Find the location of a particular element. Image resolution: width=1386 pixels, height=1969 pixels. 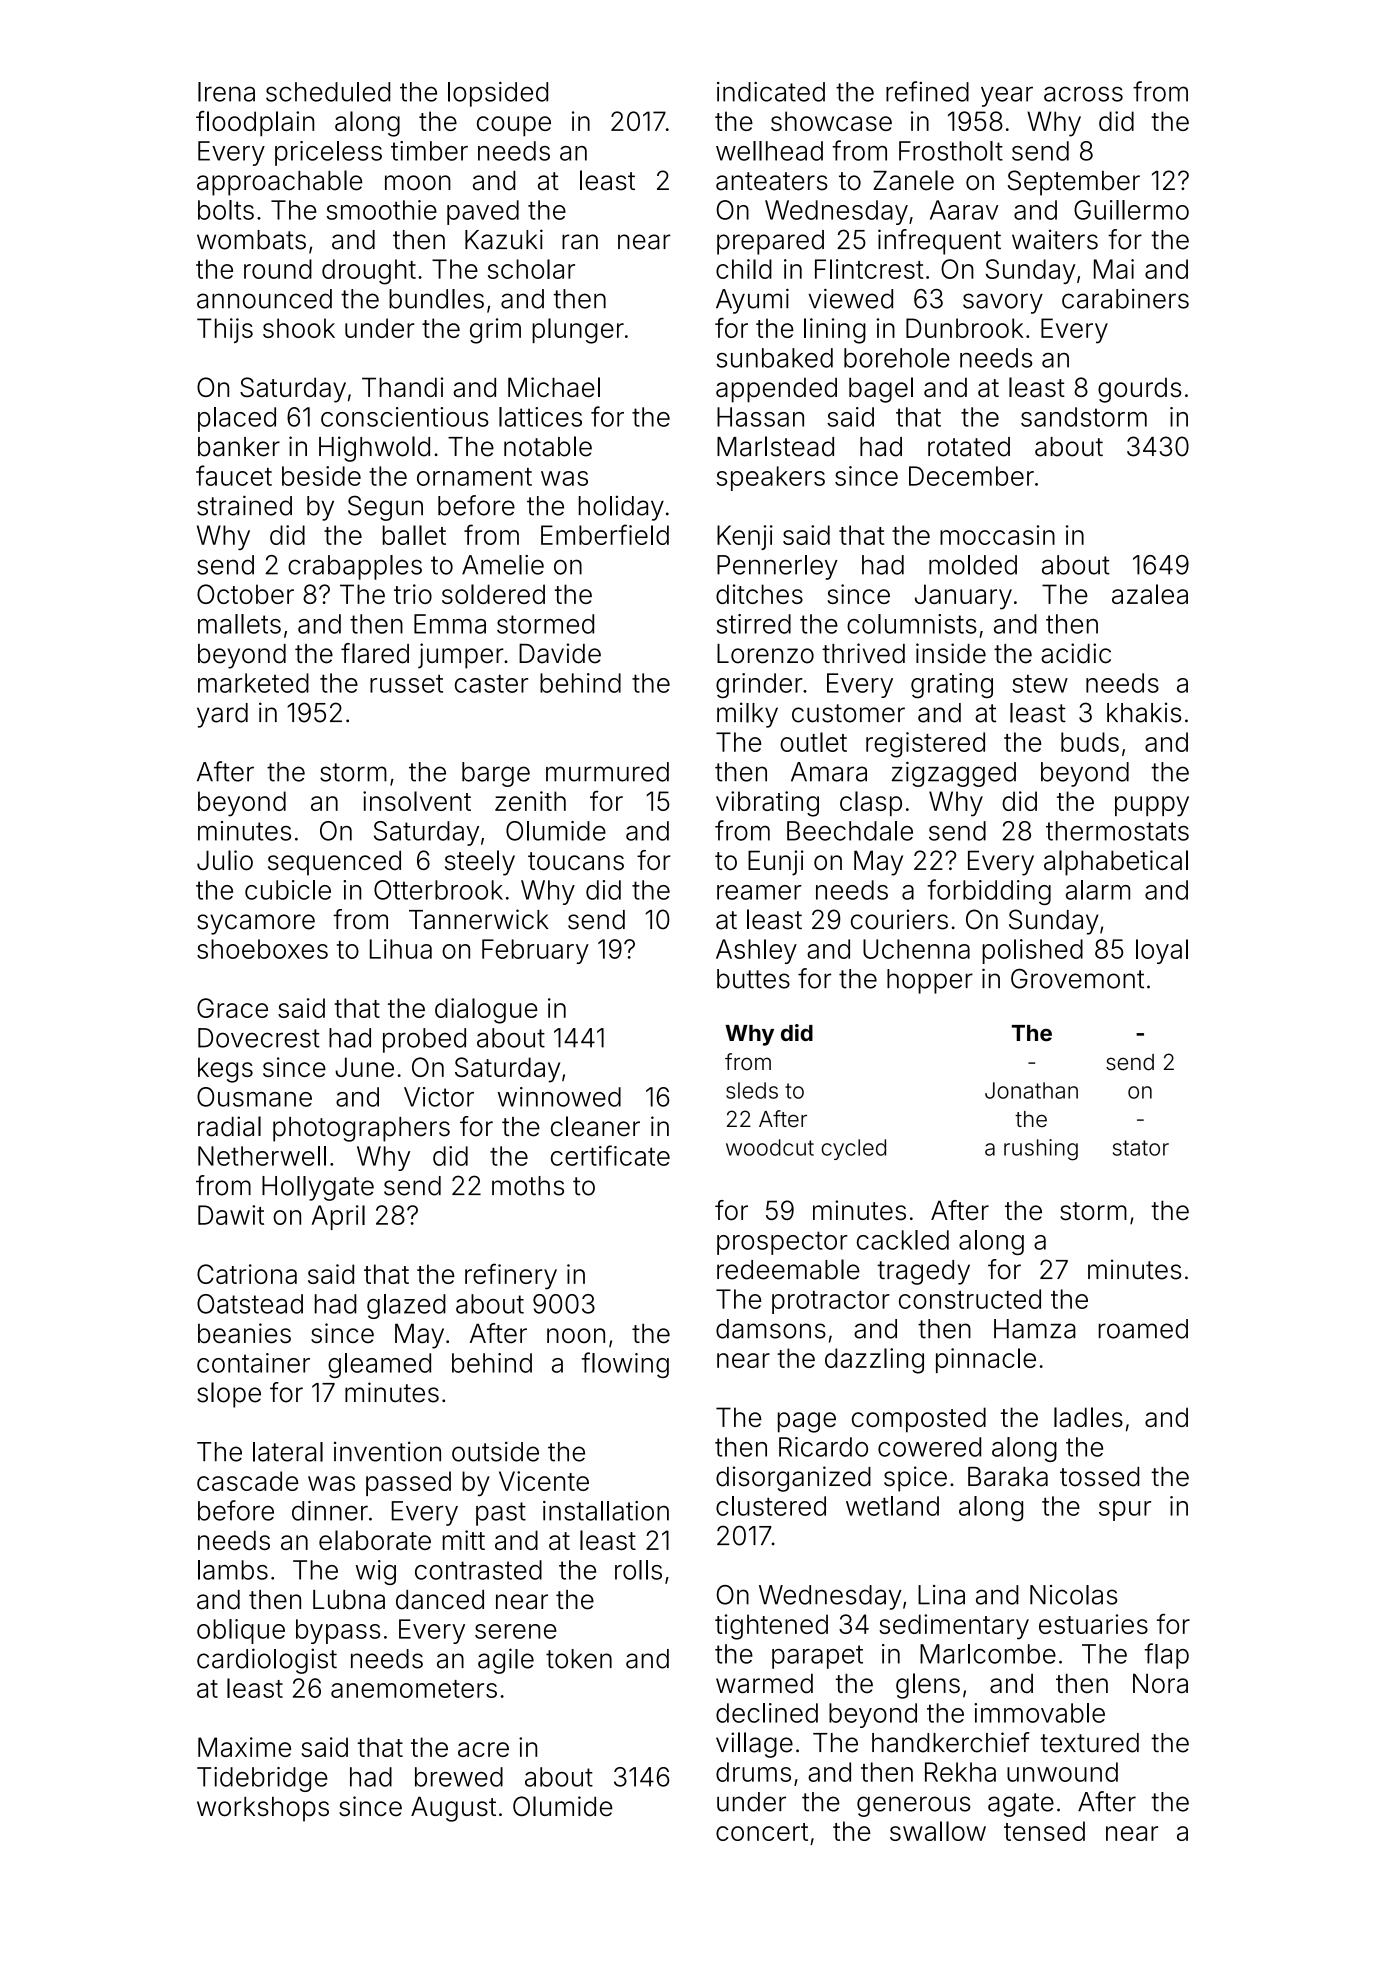

December is located at coordinates (971, 476).
